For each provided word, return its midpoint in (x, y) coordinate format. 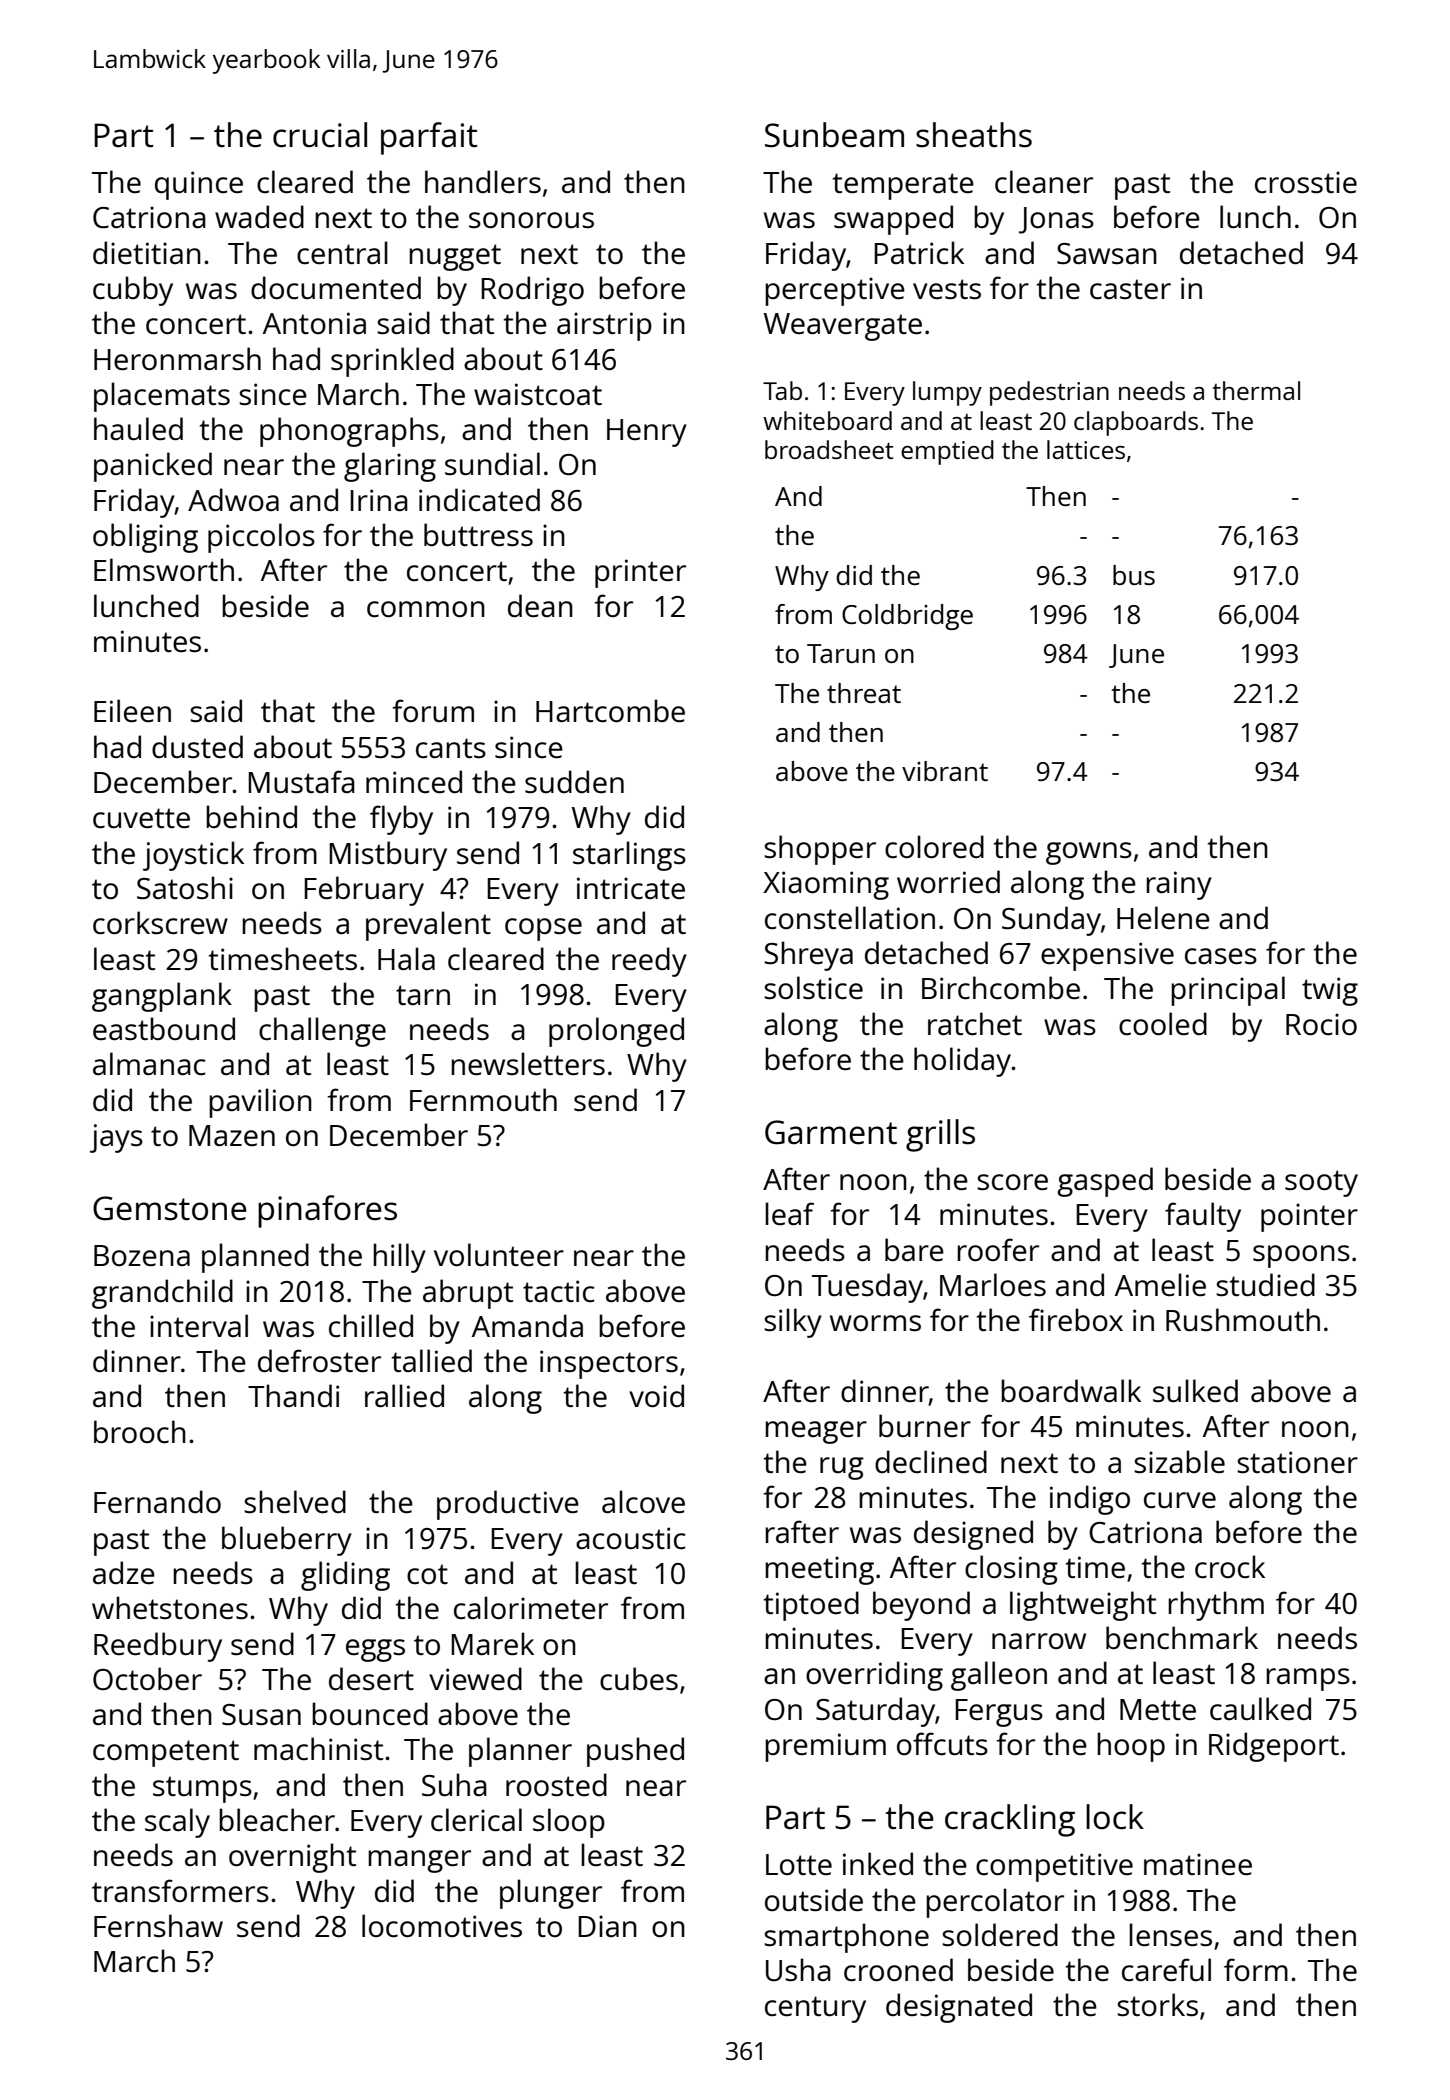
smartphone (846, 1938)
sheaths (974, 135)
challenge (322, 1032)
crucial (320, 135)
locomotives (442, 1926)
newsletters (528, 1064)
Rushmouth (1243, 1319)
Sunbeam (834, 135)
